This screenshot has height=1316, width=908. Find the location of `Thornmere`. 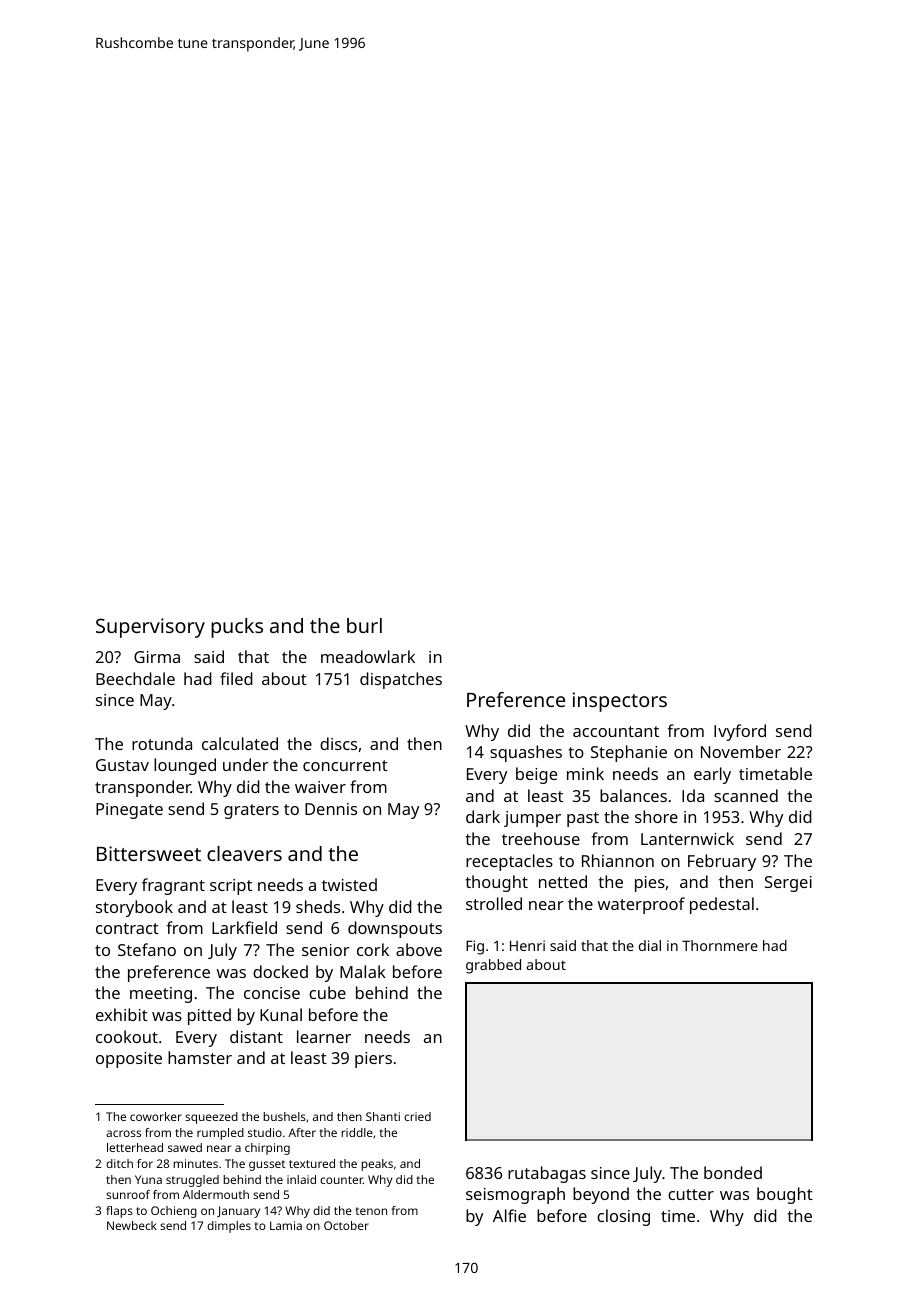

Thornmere is located at coordinates (720, 945).
